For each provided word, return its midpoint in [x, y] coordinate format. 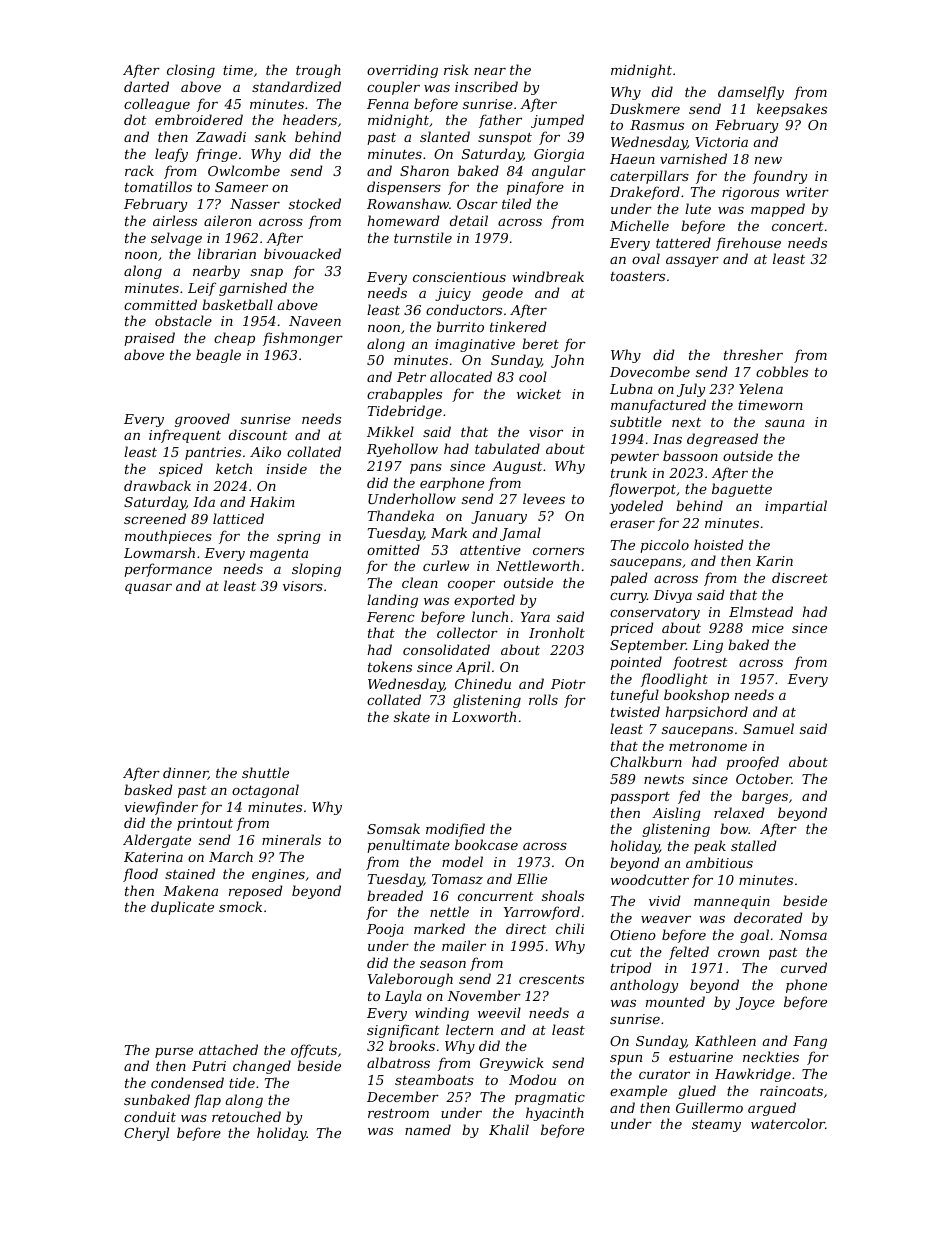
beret [540, 343]
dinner [185, 773]
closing [191, 71]
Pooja [385, 930]
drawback [157, 485]
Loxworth [484, 716]
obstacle [183, 320]
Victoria [721, 142]
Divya [672, 596]
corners [558, 551]
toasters [638, 276]
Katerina [153, 857]
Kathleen [725, 1040]
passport [640, 798]
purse [174, 1053]
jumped [557, 121]
